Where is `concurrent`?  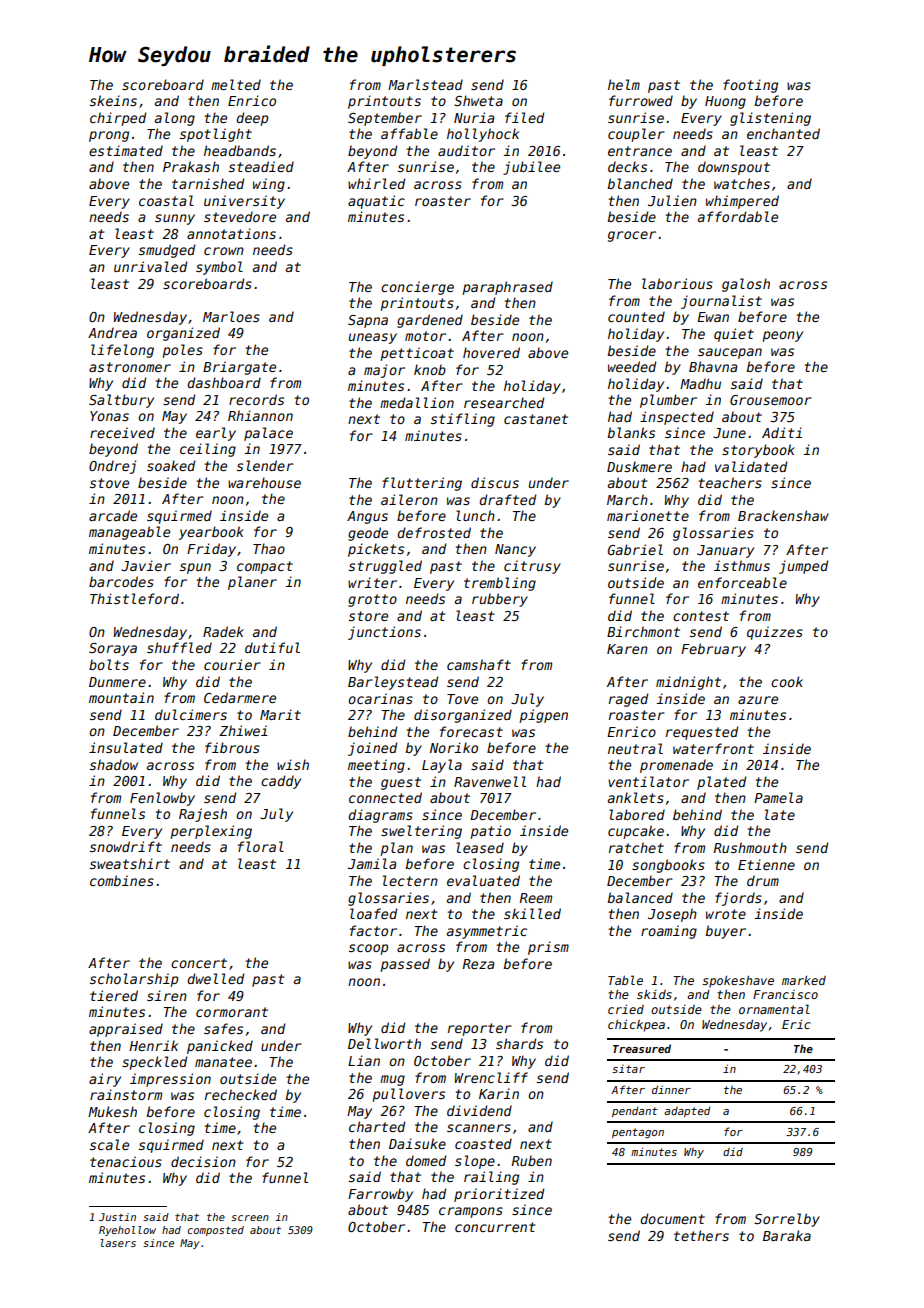
concurrent is located at coordinates (495, 1227).
